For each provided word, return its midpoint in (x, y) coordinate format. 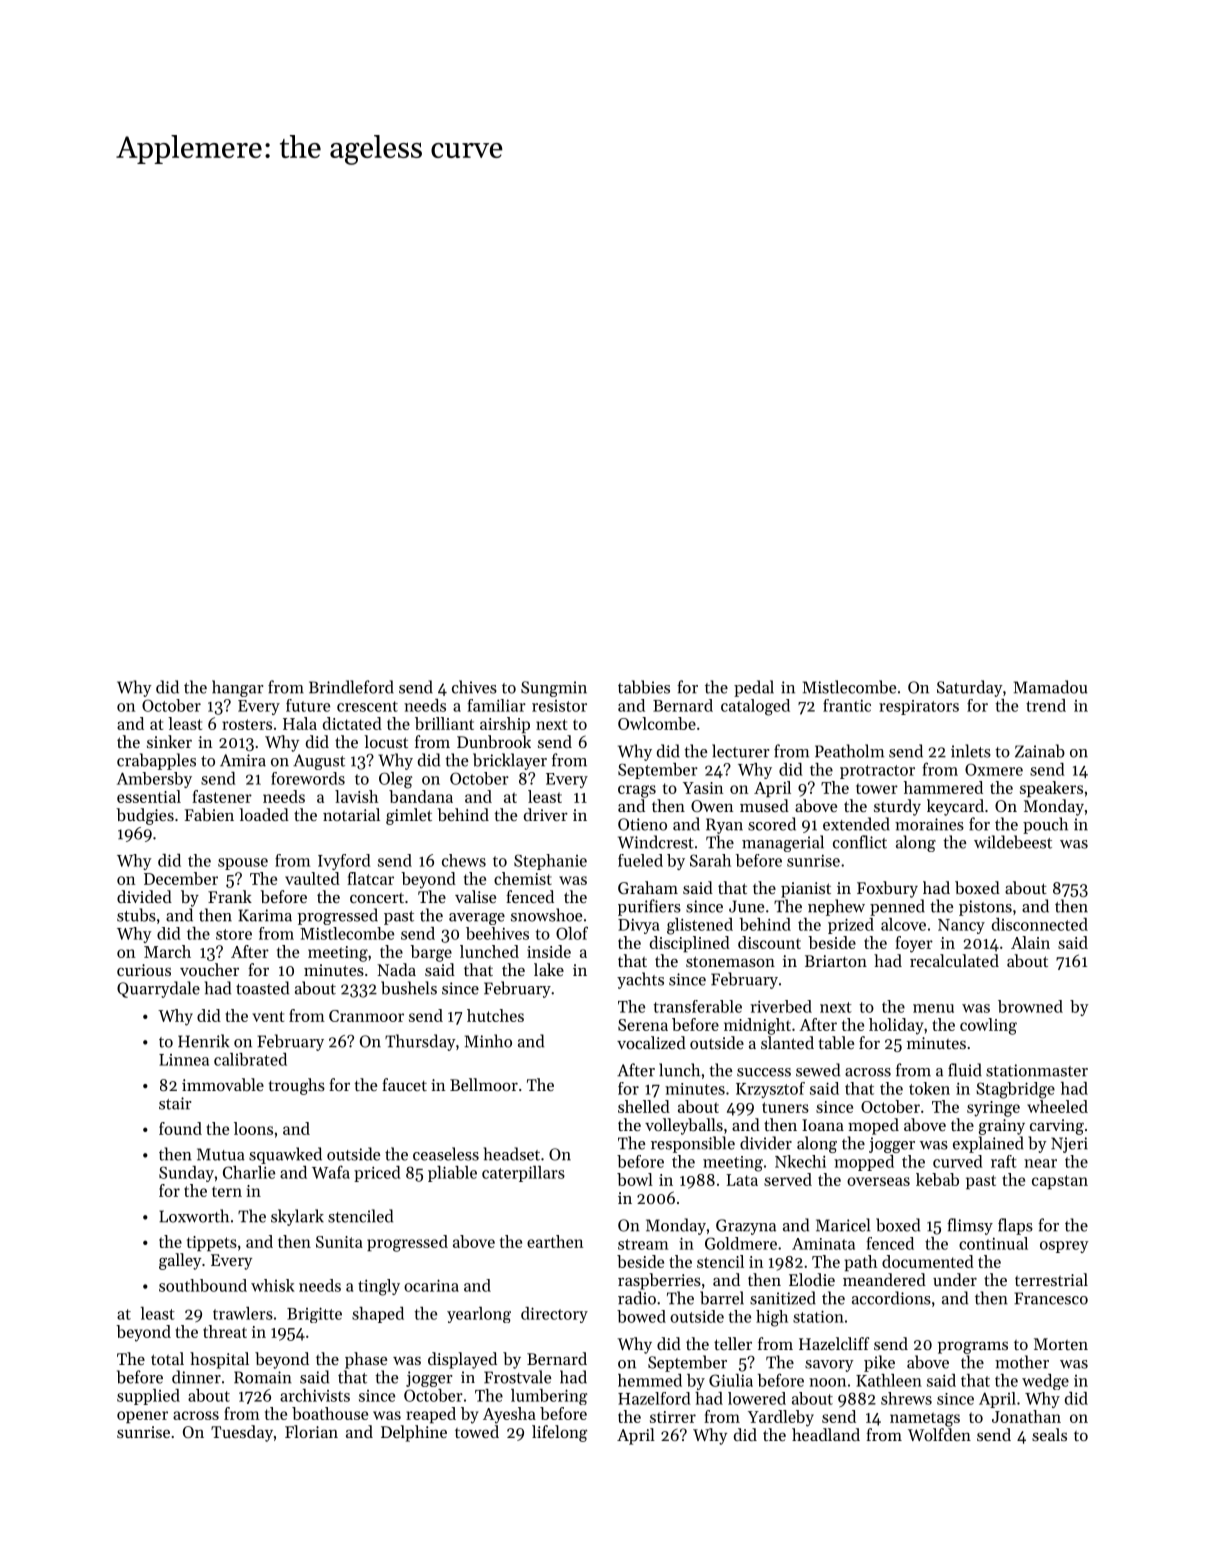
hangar (237, 688)
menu (933, 1008)
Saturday (970, 688)
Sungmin (554, 689)
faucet (404, 1084)
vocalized (651, 1042)
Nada (396, 969)
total (167, 1358)
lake (549, 969)
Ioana (823, 1125)
